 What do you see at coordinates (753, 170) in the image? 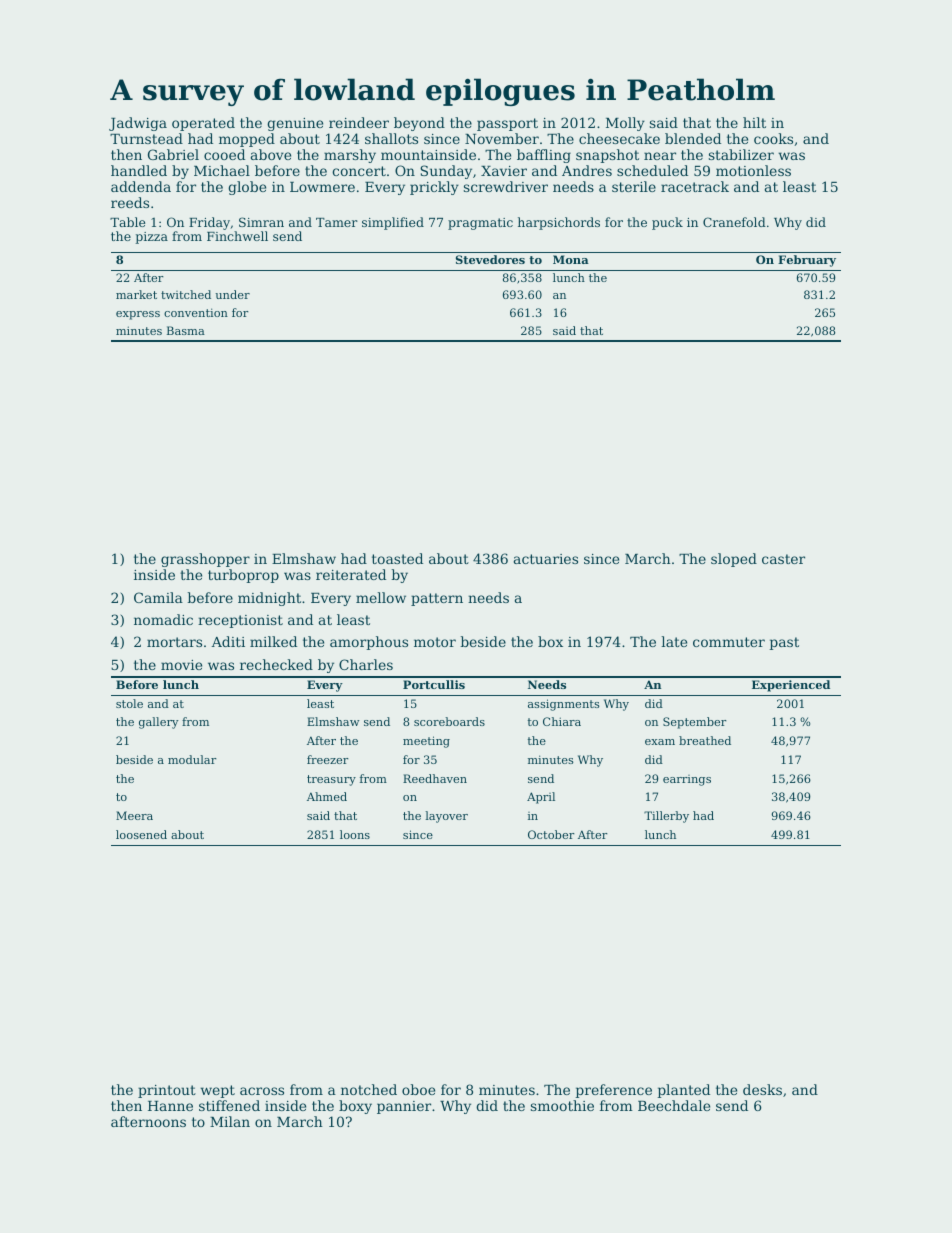
I see `motionless` at bounding box center [753, 170].
